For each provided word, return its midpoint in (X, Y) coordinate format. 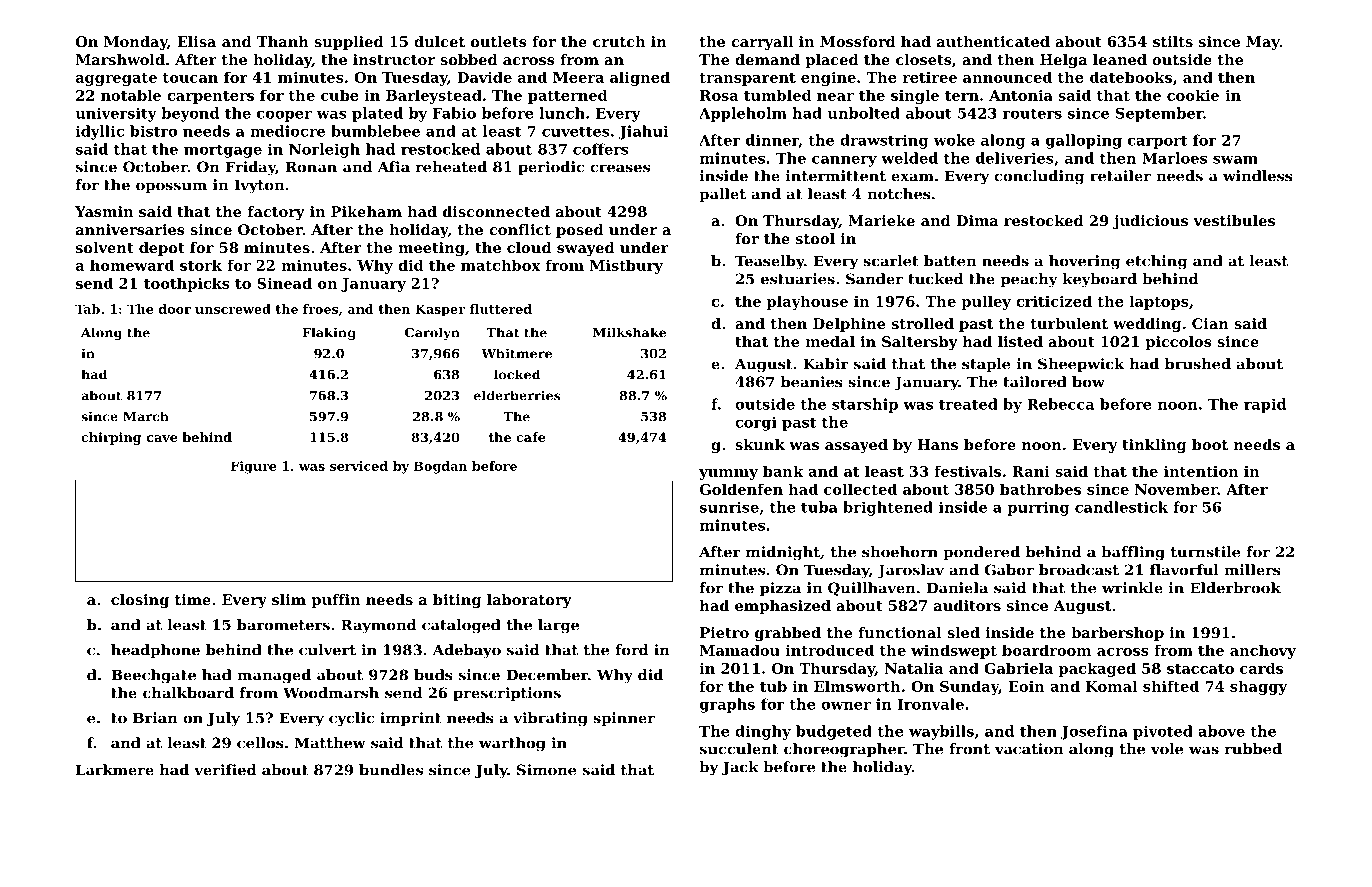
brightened (888, 508)
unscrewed (233, 309)
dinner (772, 141)
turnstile (1206, 552)
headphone (155, 651)
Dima (977, 220)
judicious (1150, 222)
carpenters (210, 97)
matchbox (500, 265)
